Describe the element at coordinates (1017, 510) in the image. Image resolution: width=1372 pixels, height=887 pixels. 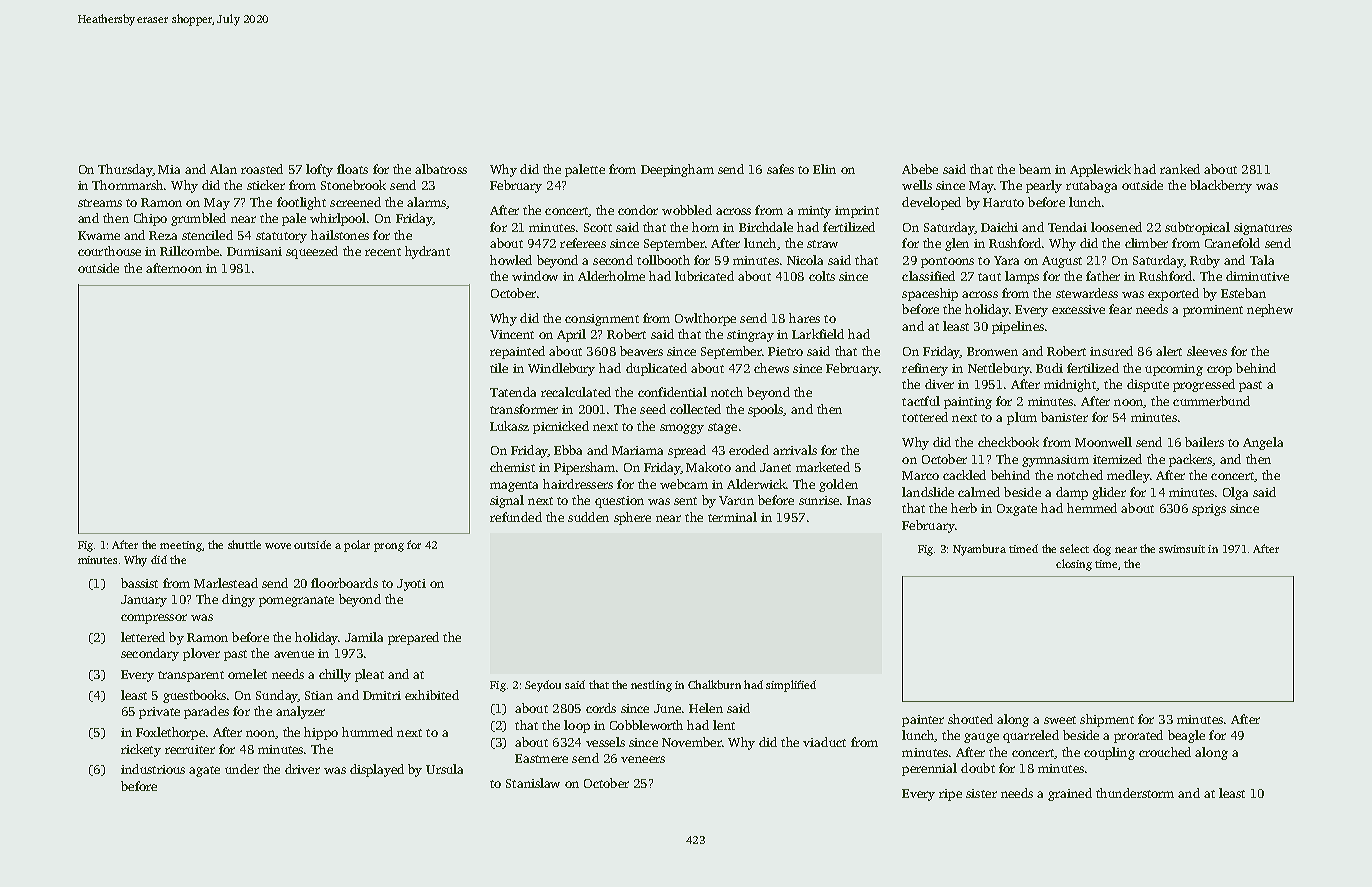
I see `Oxgate` at that location.
